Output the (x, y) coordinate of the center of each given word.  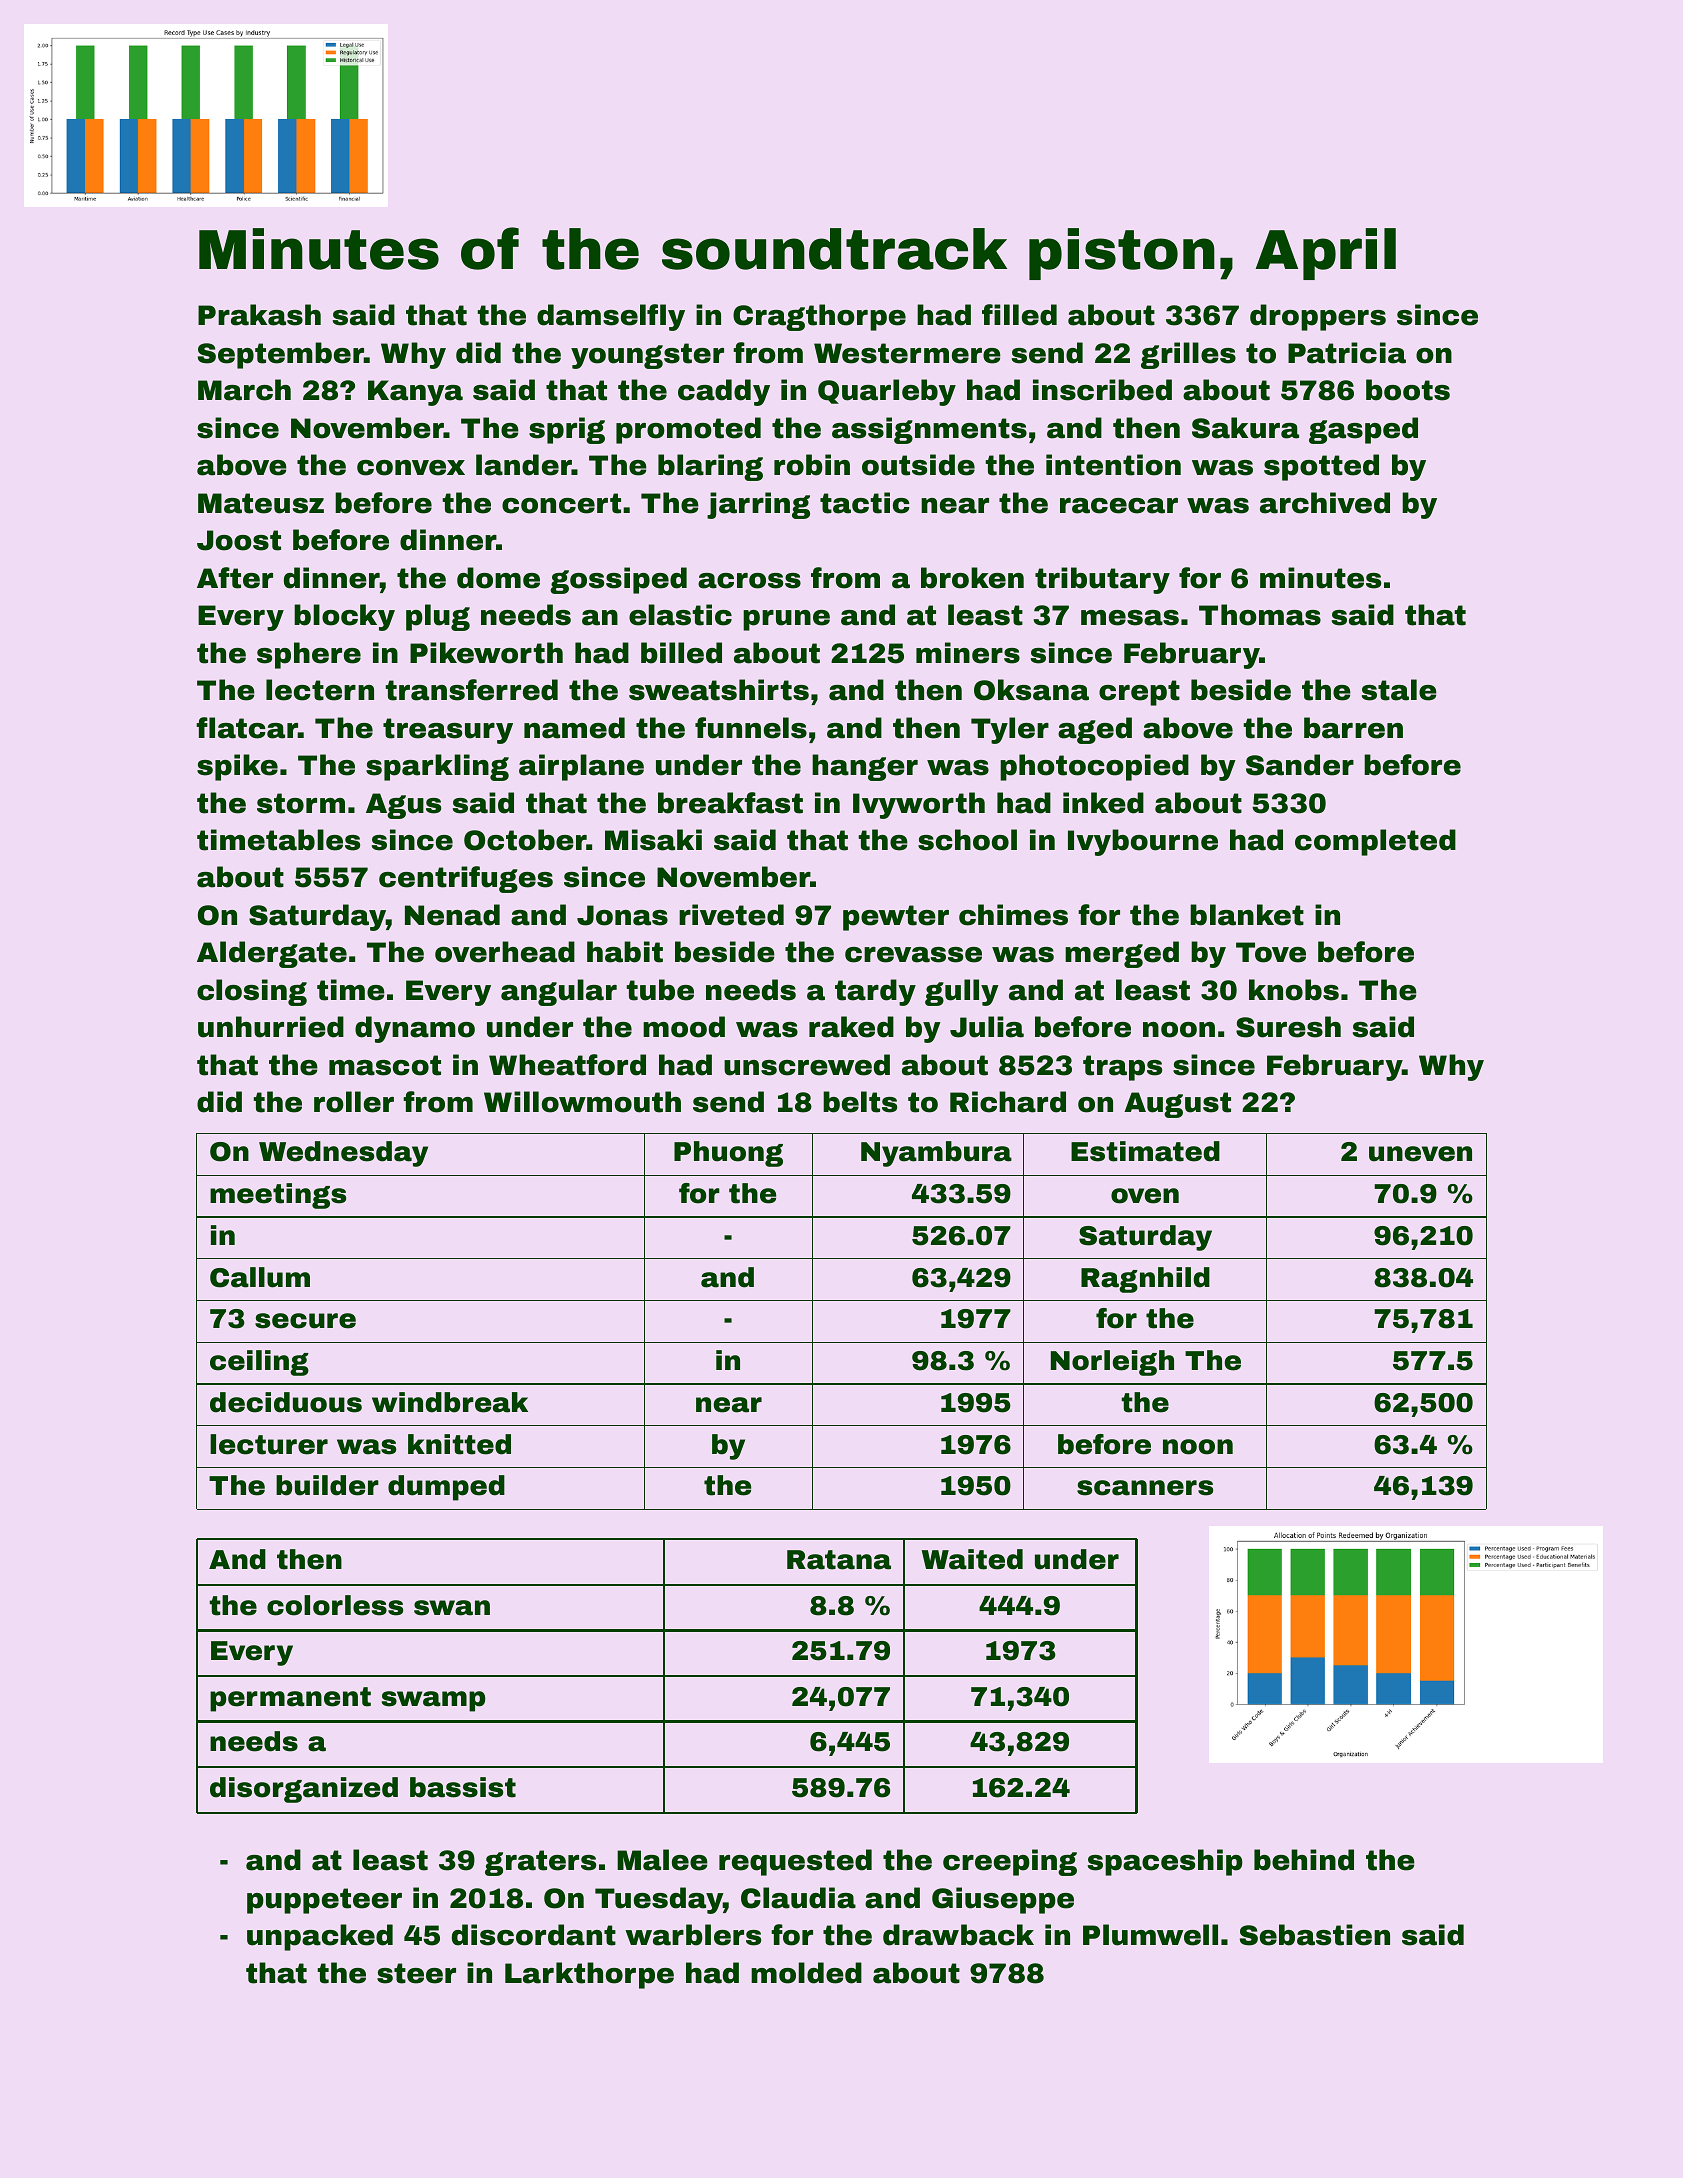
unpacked (320, 1937)
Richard (1008, 1102)
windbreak (450, 1402)
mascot (385, 1065)
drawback (958, 1935)
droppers (1318, 317)
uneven (1420, 1154)
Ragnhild (1145, 1280)
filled (1019, 315)
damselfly (611, 317)
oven (1145, 1196)
